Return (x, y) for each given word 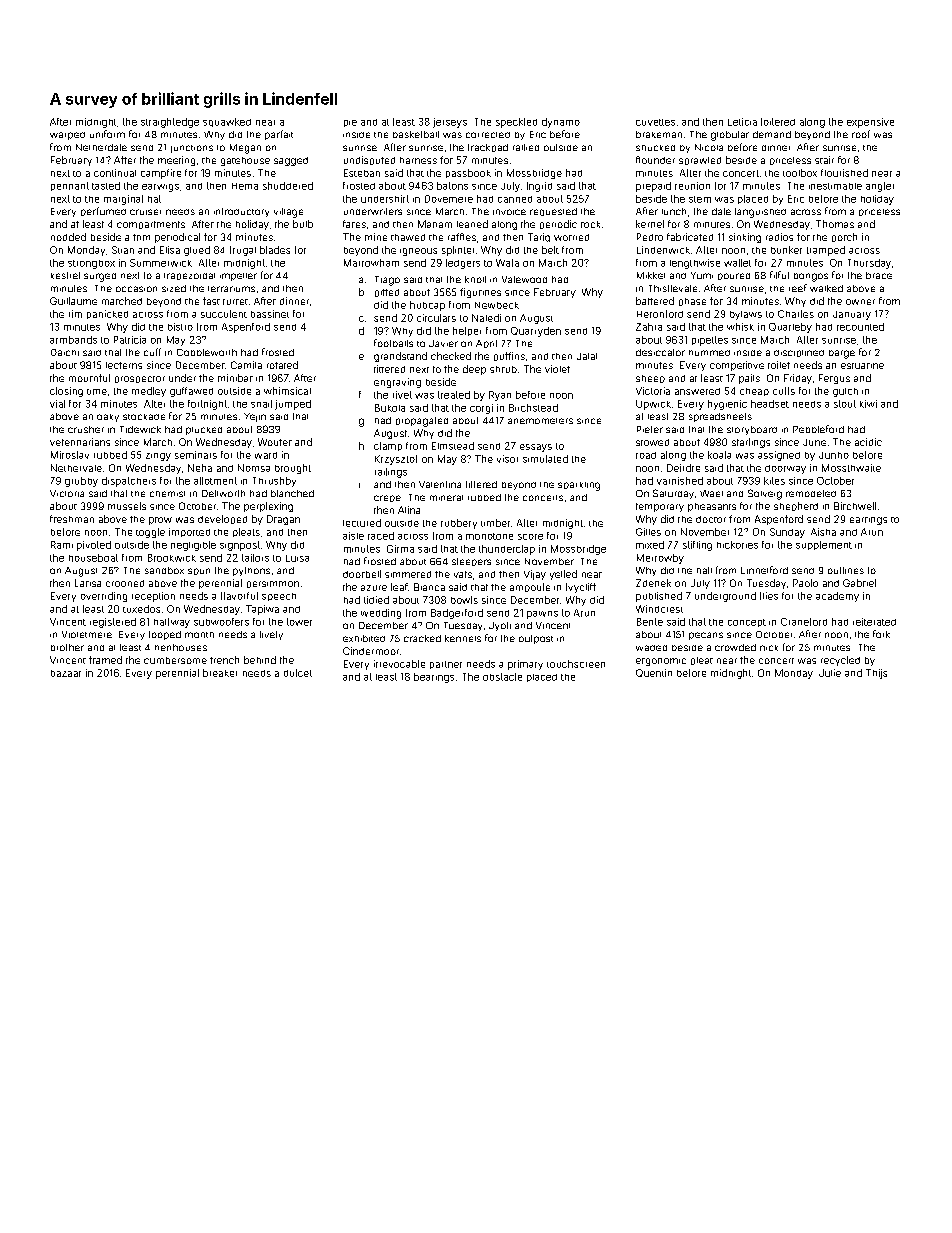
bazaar (66, 673)
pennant (70, 186)
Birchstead (533, 408)
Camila (246, 365)
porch (844, 237)
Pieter (650, 429)
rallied (526, 147)
